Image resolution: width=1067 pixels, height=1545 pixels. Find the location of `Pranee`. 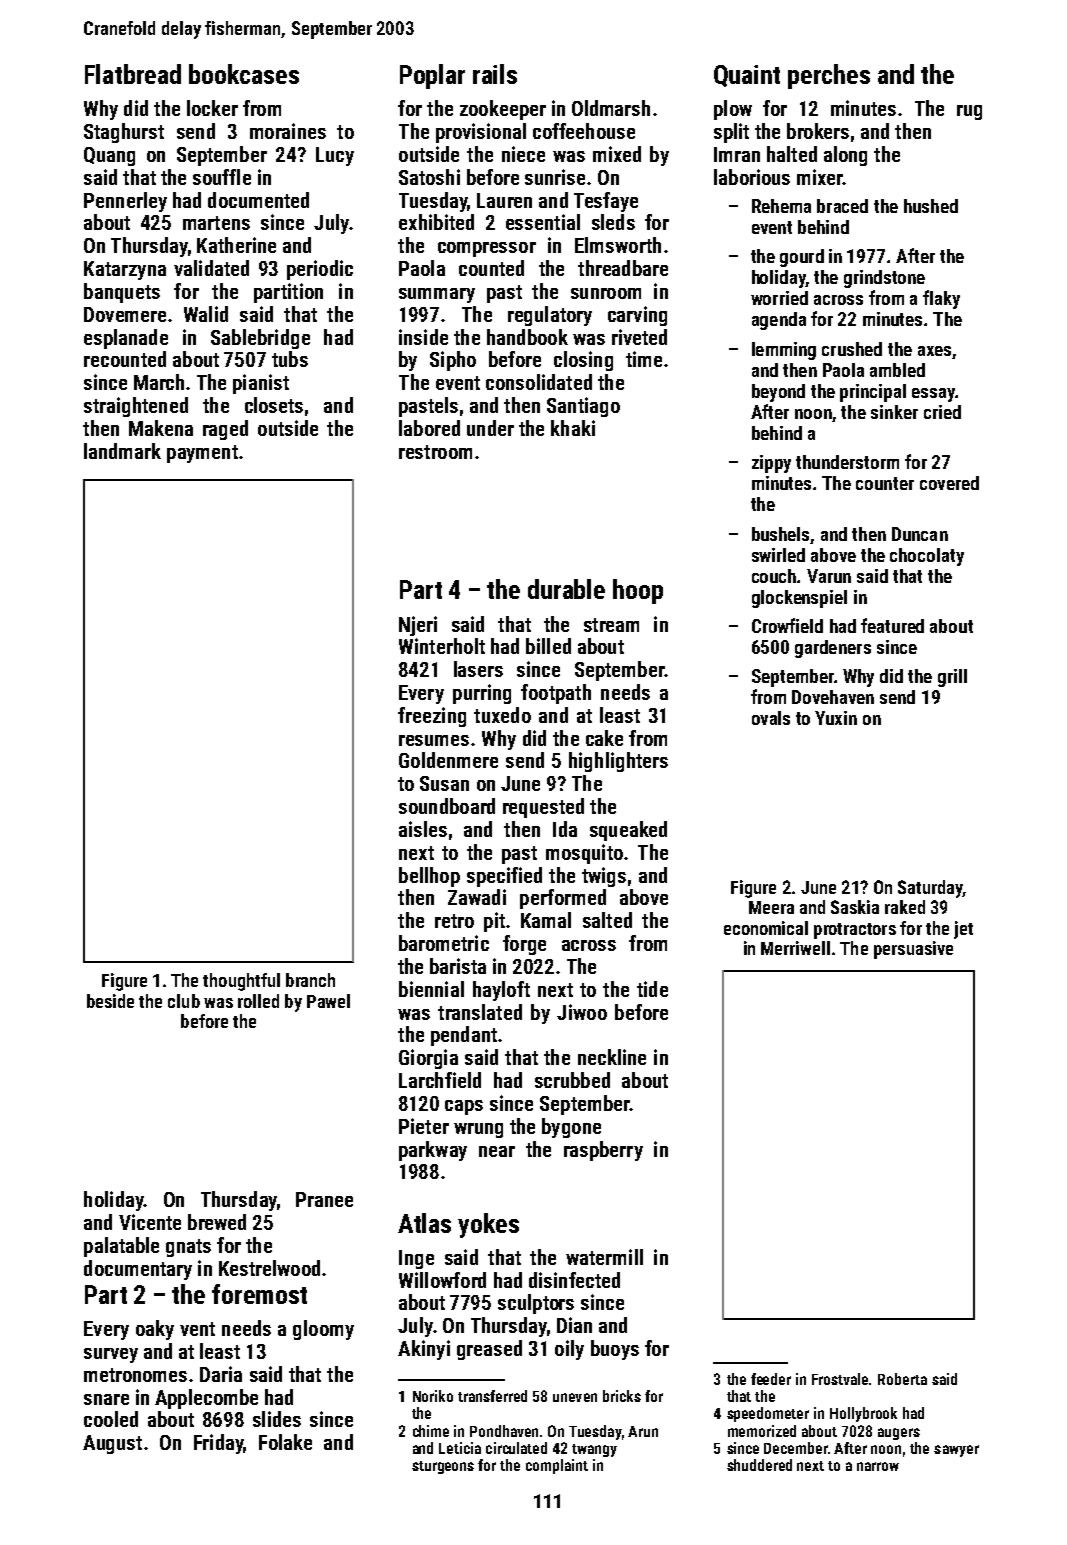

Pranee is located at coordinates (324, 1199).
